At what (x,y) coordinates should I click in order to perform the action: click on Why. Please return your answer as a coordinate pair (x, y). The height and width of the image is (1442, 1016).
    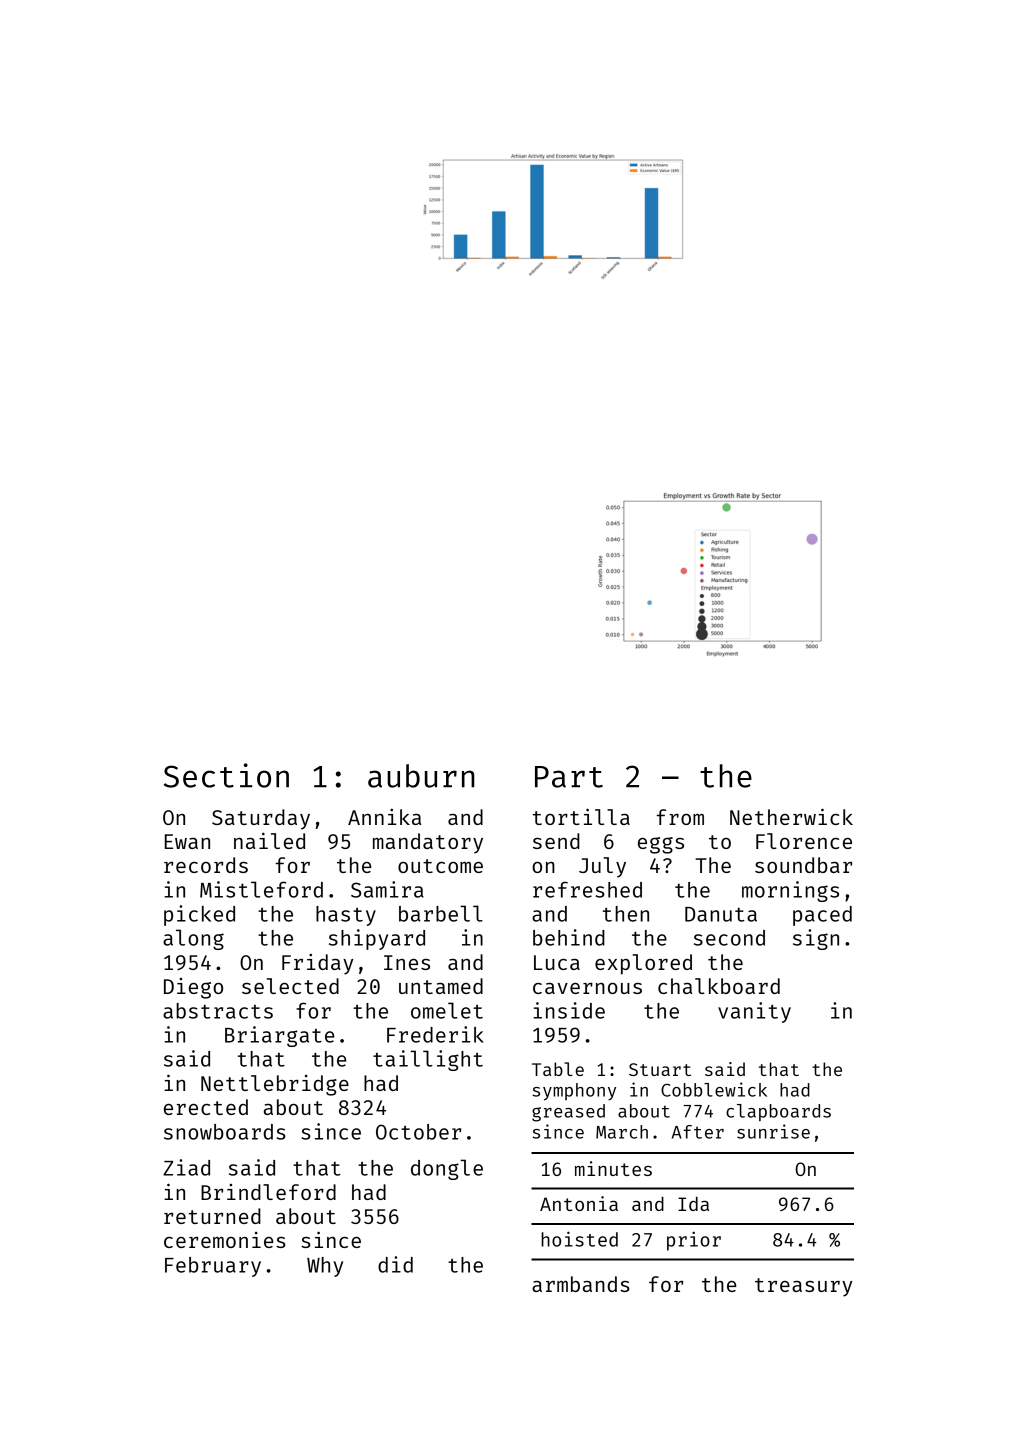
    Looking at the image, I should click on (325, 1267).
